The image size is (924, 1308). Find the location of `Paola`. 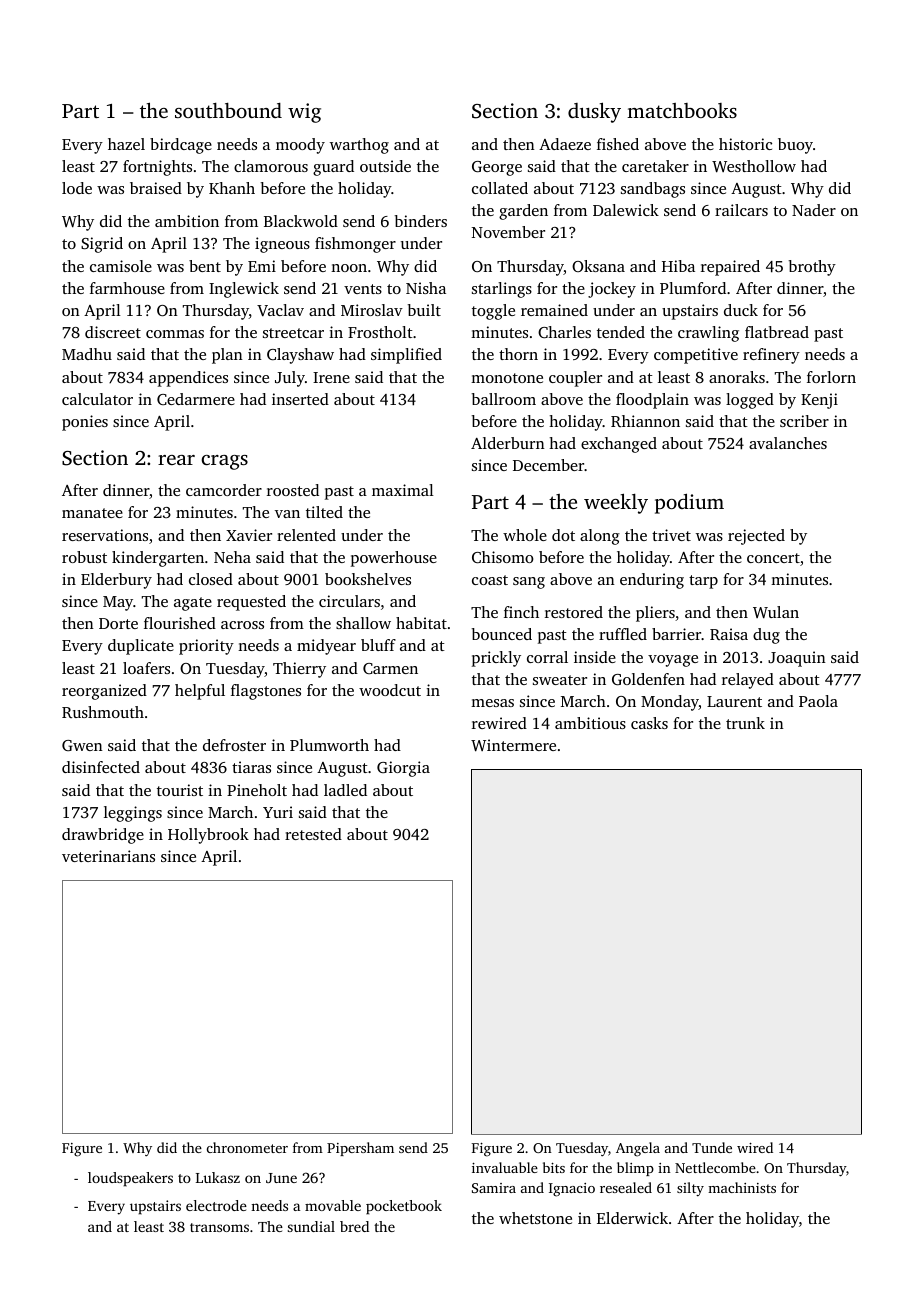

Paola is located at coordinates (818, 701).
